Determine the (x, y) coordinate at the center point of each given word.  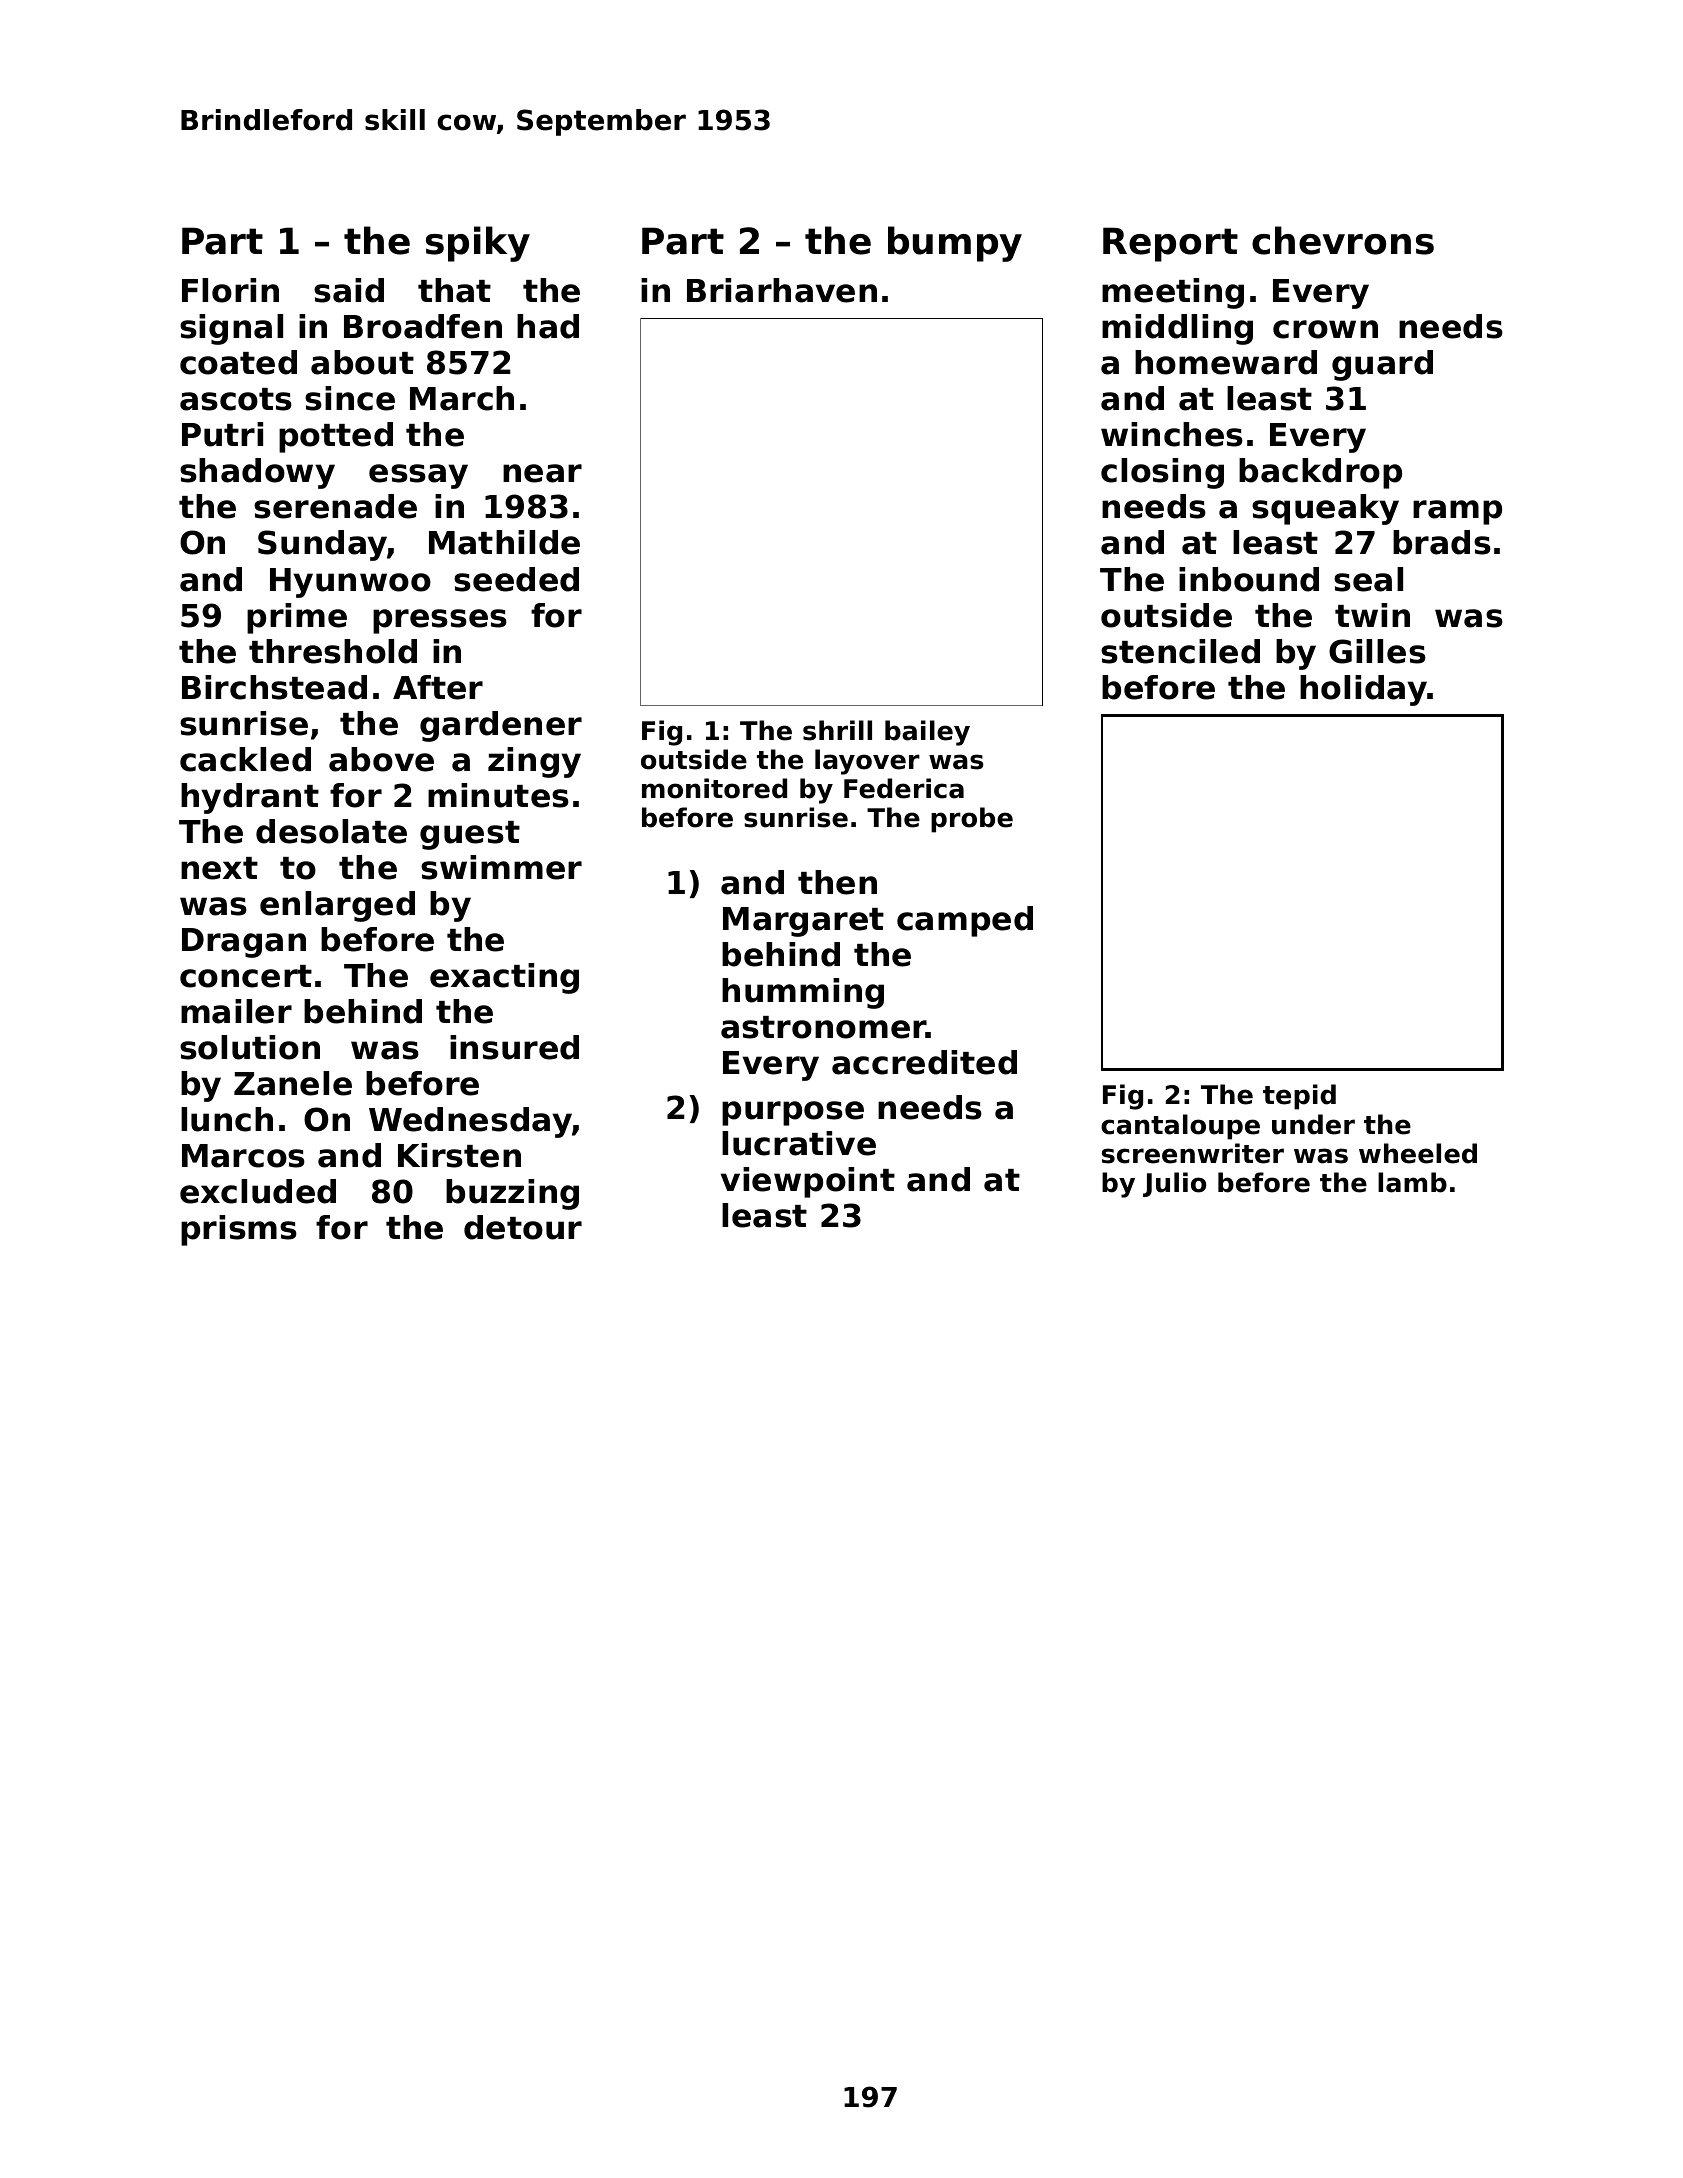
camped (965, 921)
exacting (504, 978)
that (454, 290)
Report (1170, 244)
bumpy (955, 244)
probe (972, 820)
